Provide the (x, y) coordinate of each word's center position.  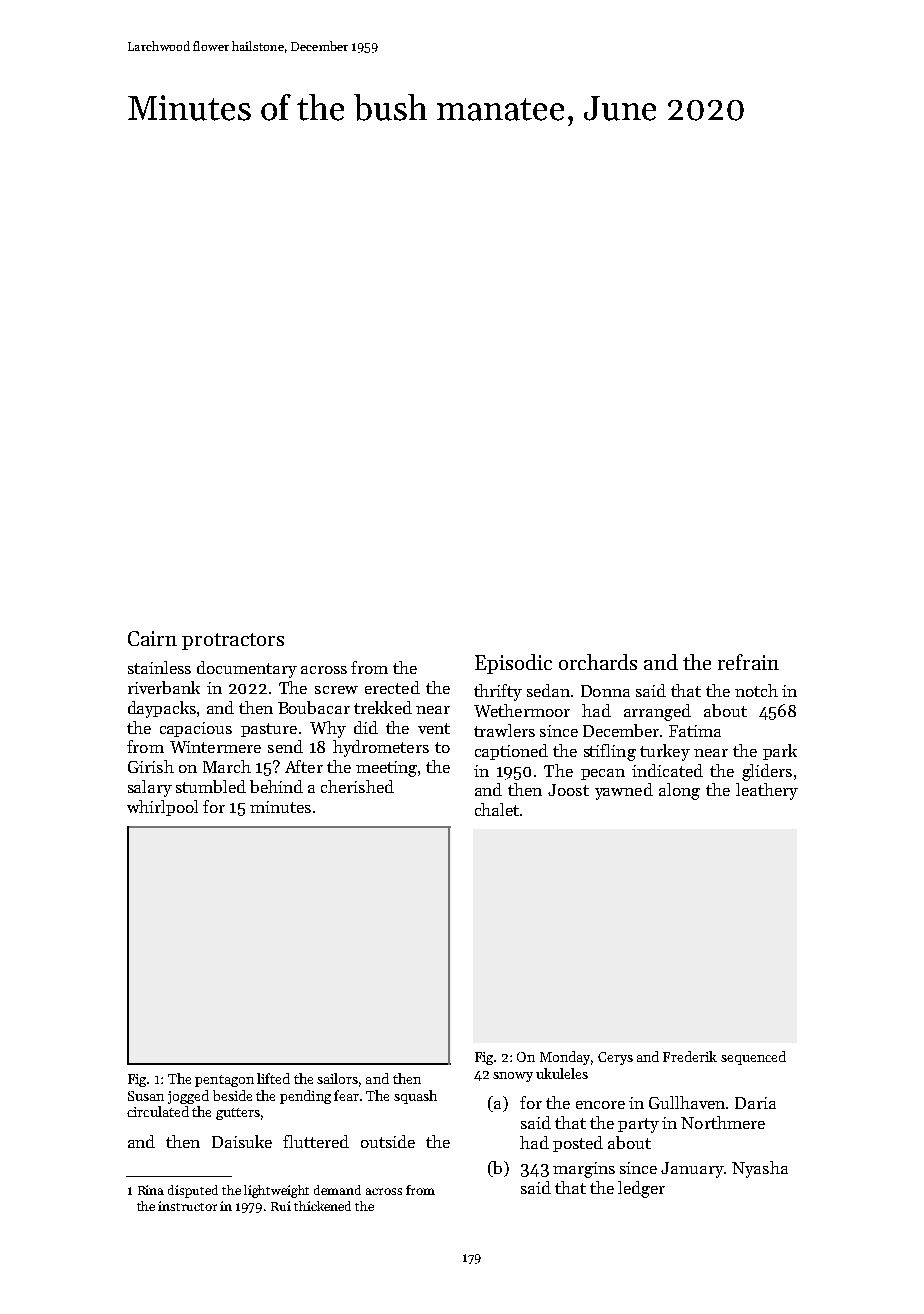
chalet (497, 809)
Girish (151, 766)
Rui (281, 1206)
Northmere (723, 1122)
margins (584, 1170)
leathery (767, 791)
